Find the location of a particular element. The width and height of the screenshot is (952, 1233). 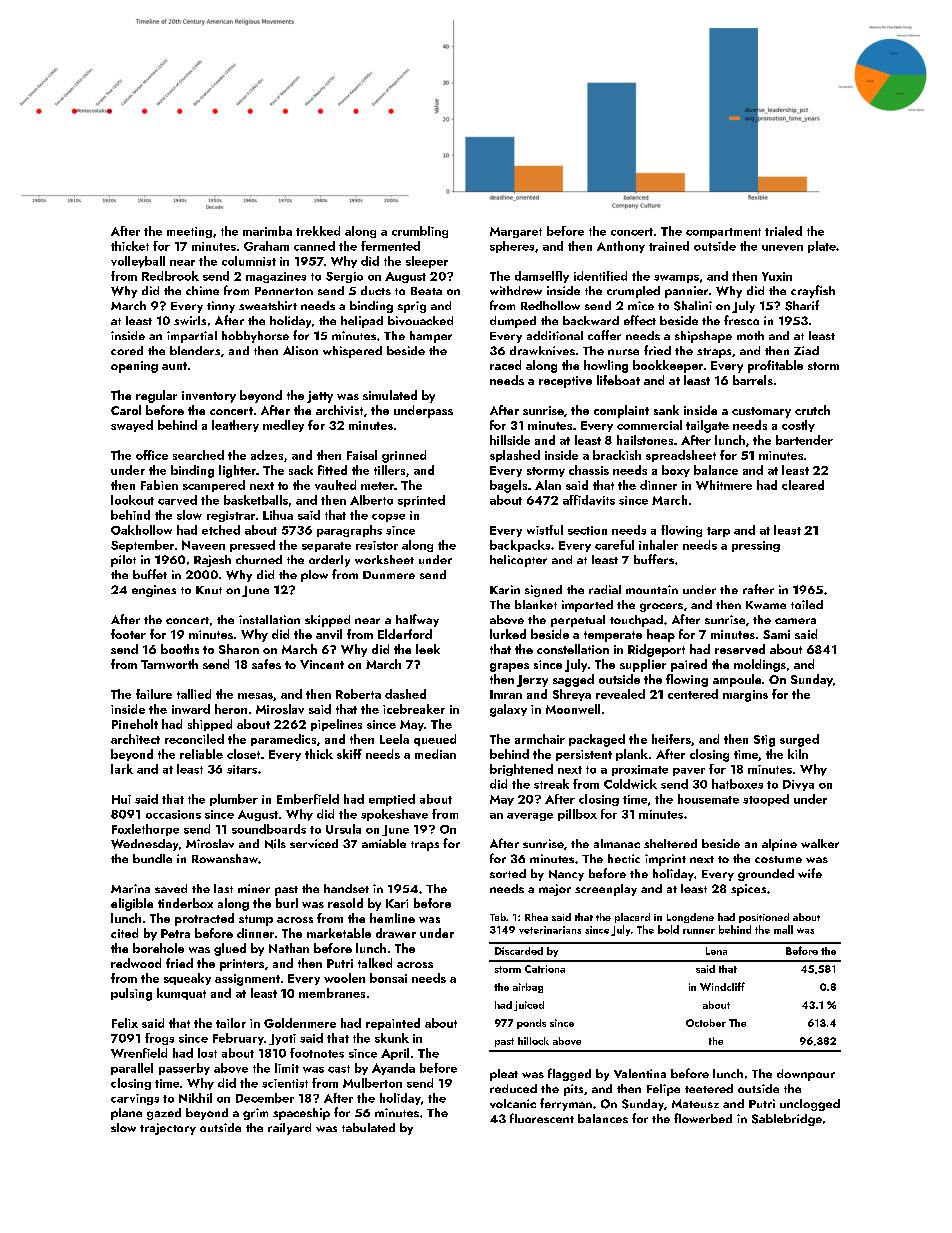

moldings is located at coordinates (760, 665).
